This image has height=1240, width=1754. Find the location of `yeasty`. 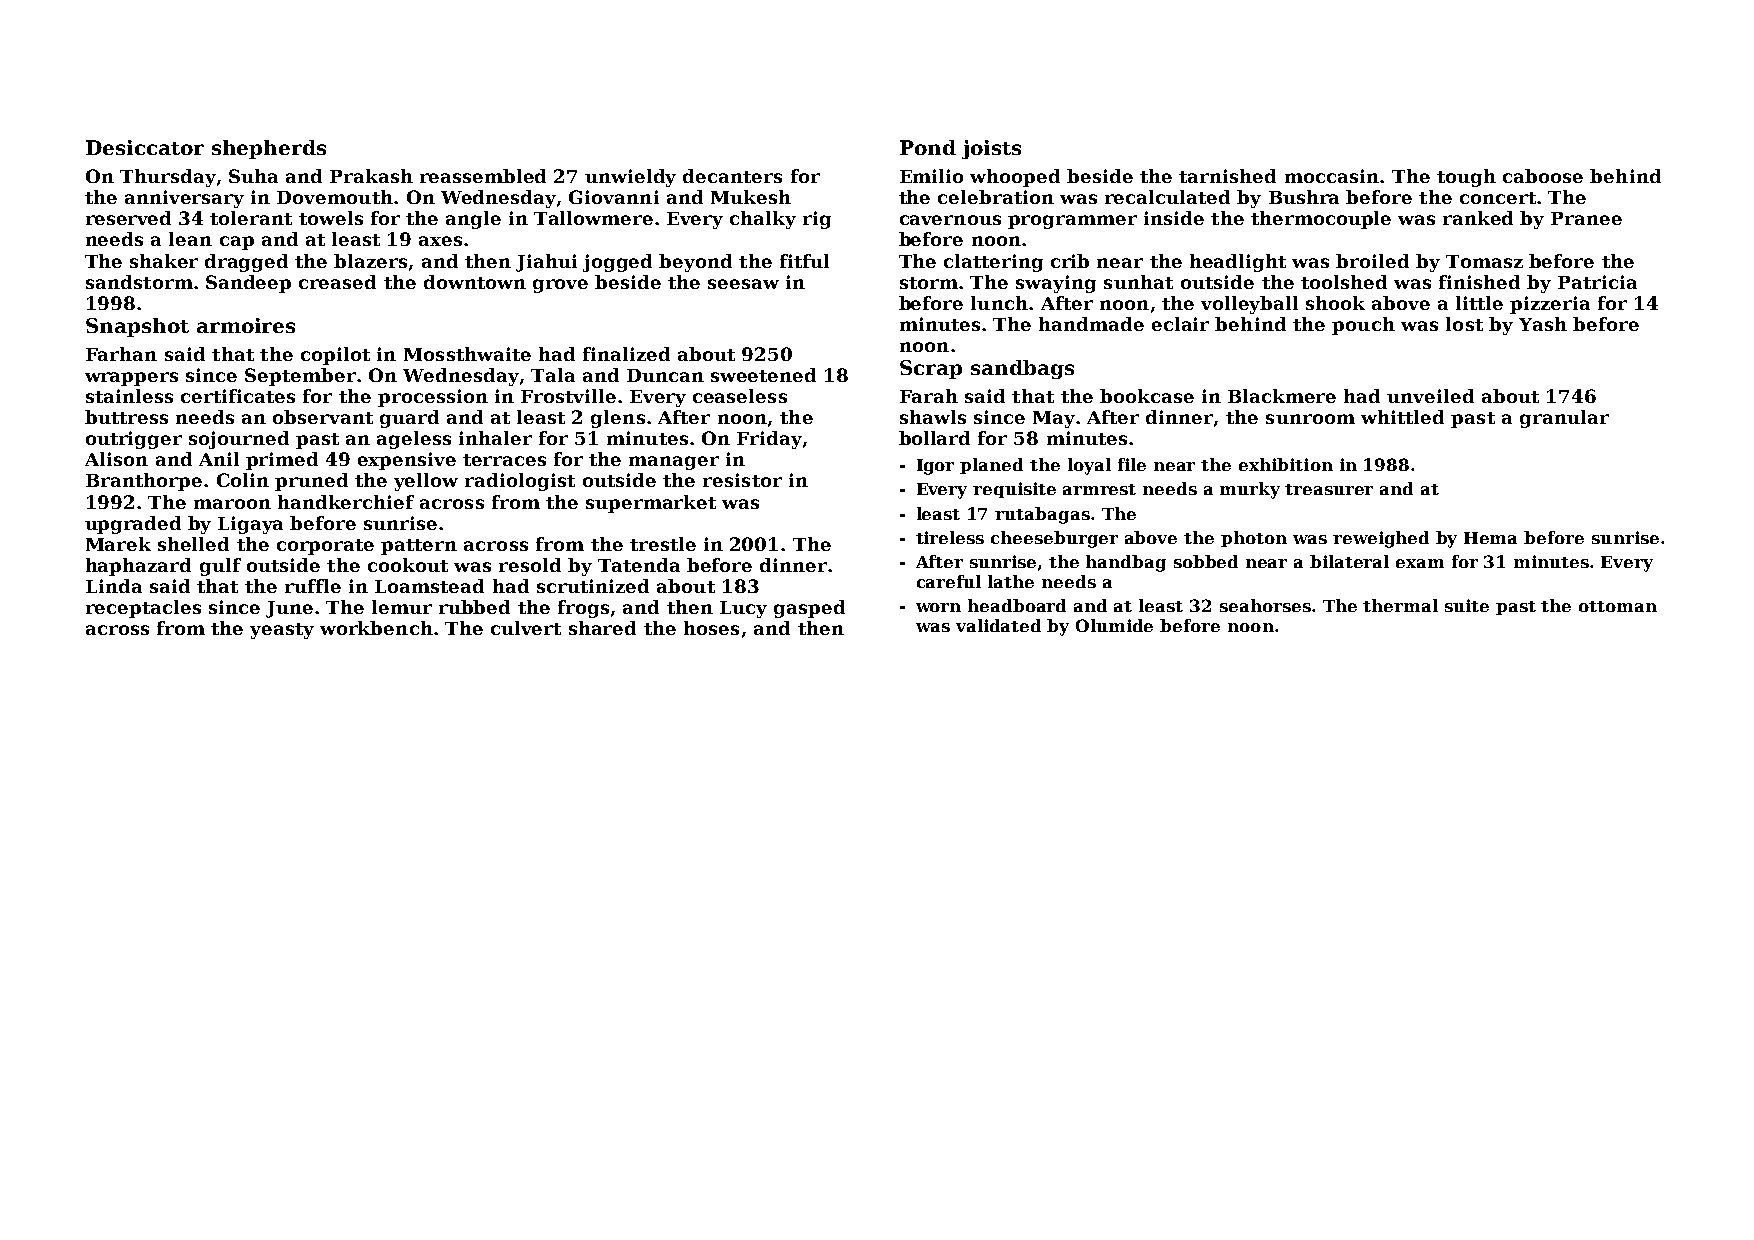

yeasty is located at coordinates (282, 631).
